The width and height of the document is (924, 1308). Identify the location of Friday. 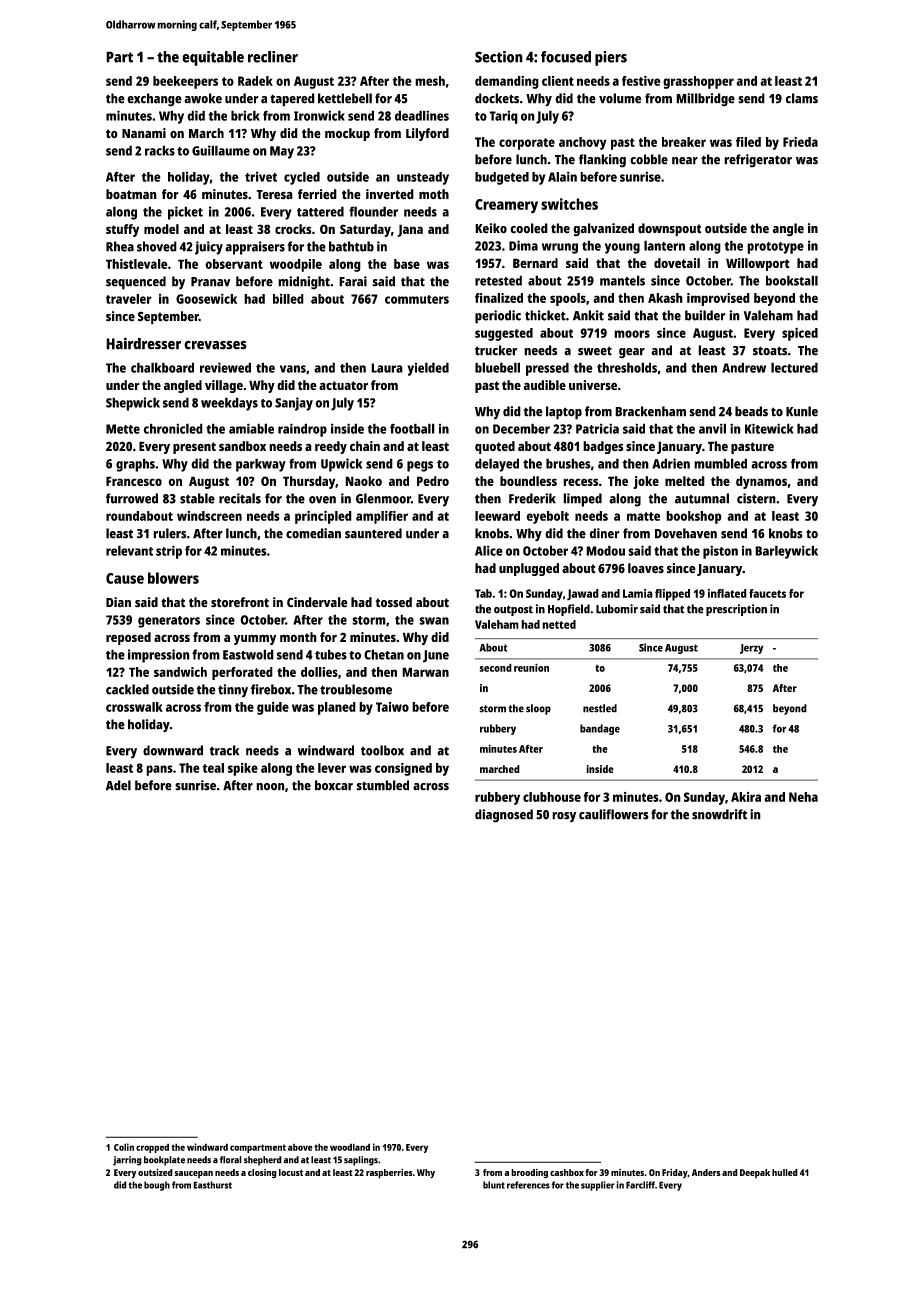
(675, 1173).
